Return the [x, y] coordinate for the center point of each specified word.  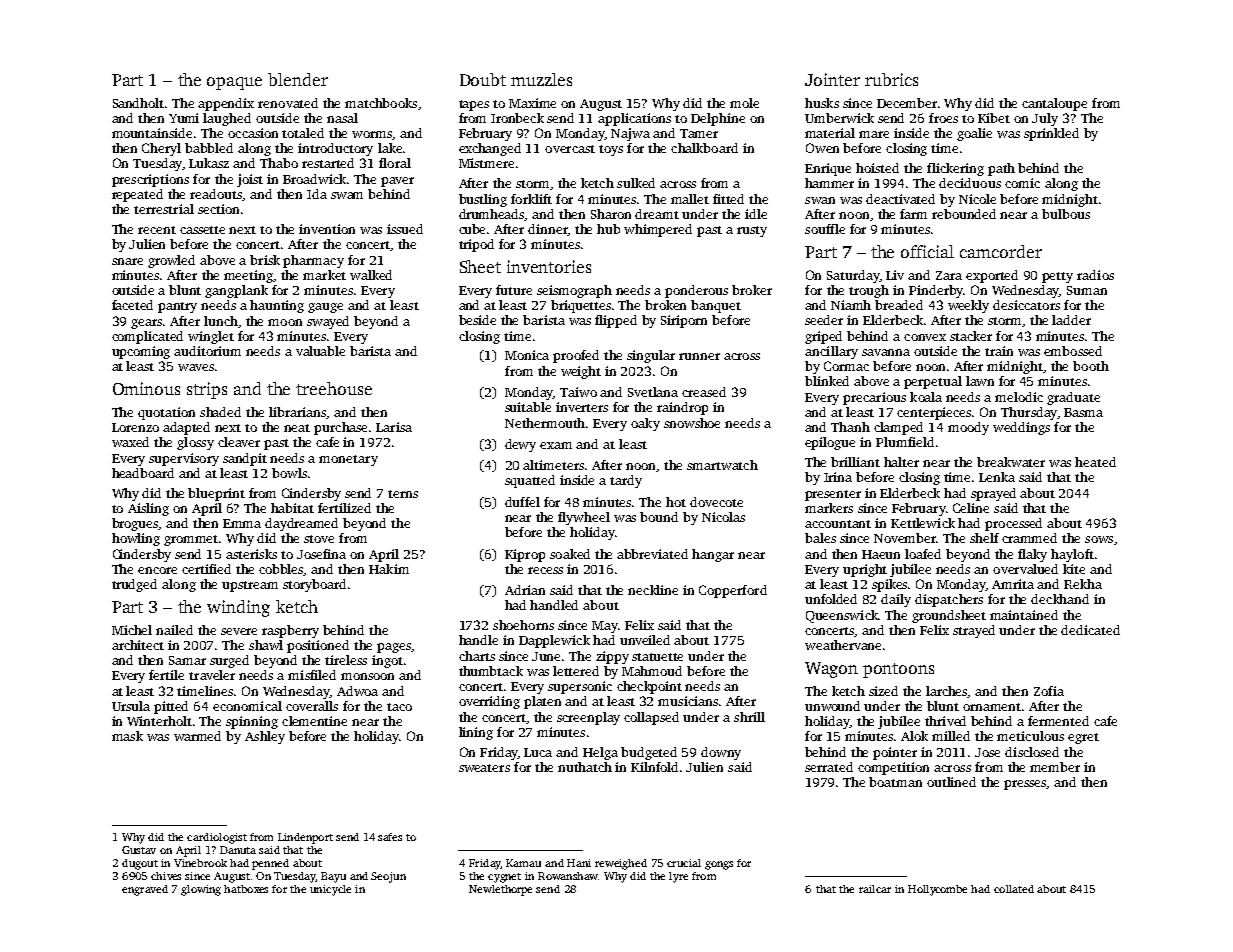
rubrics [891, 79]
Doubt [483, 79]
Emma [242, 523]
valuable [320, 351]
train [999, 351]
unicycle [330, 890]
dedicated [1090, 630]
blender [298, 79]
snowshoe [692, 423]
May [605, 627]
